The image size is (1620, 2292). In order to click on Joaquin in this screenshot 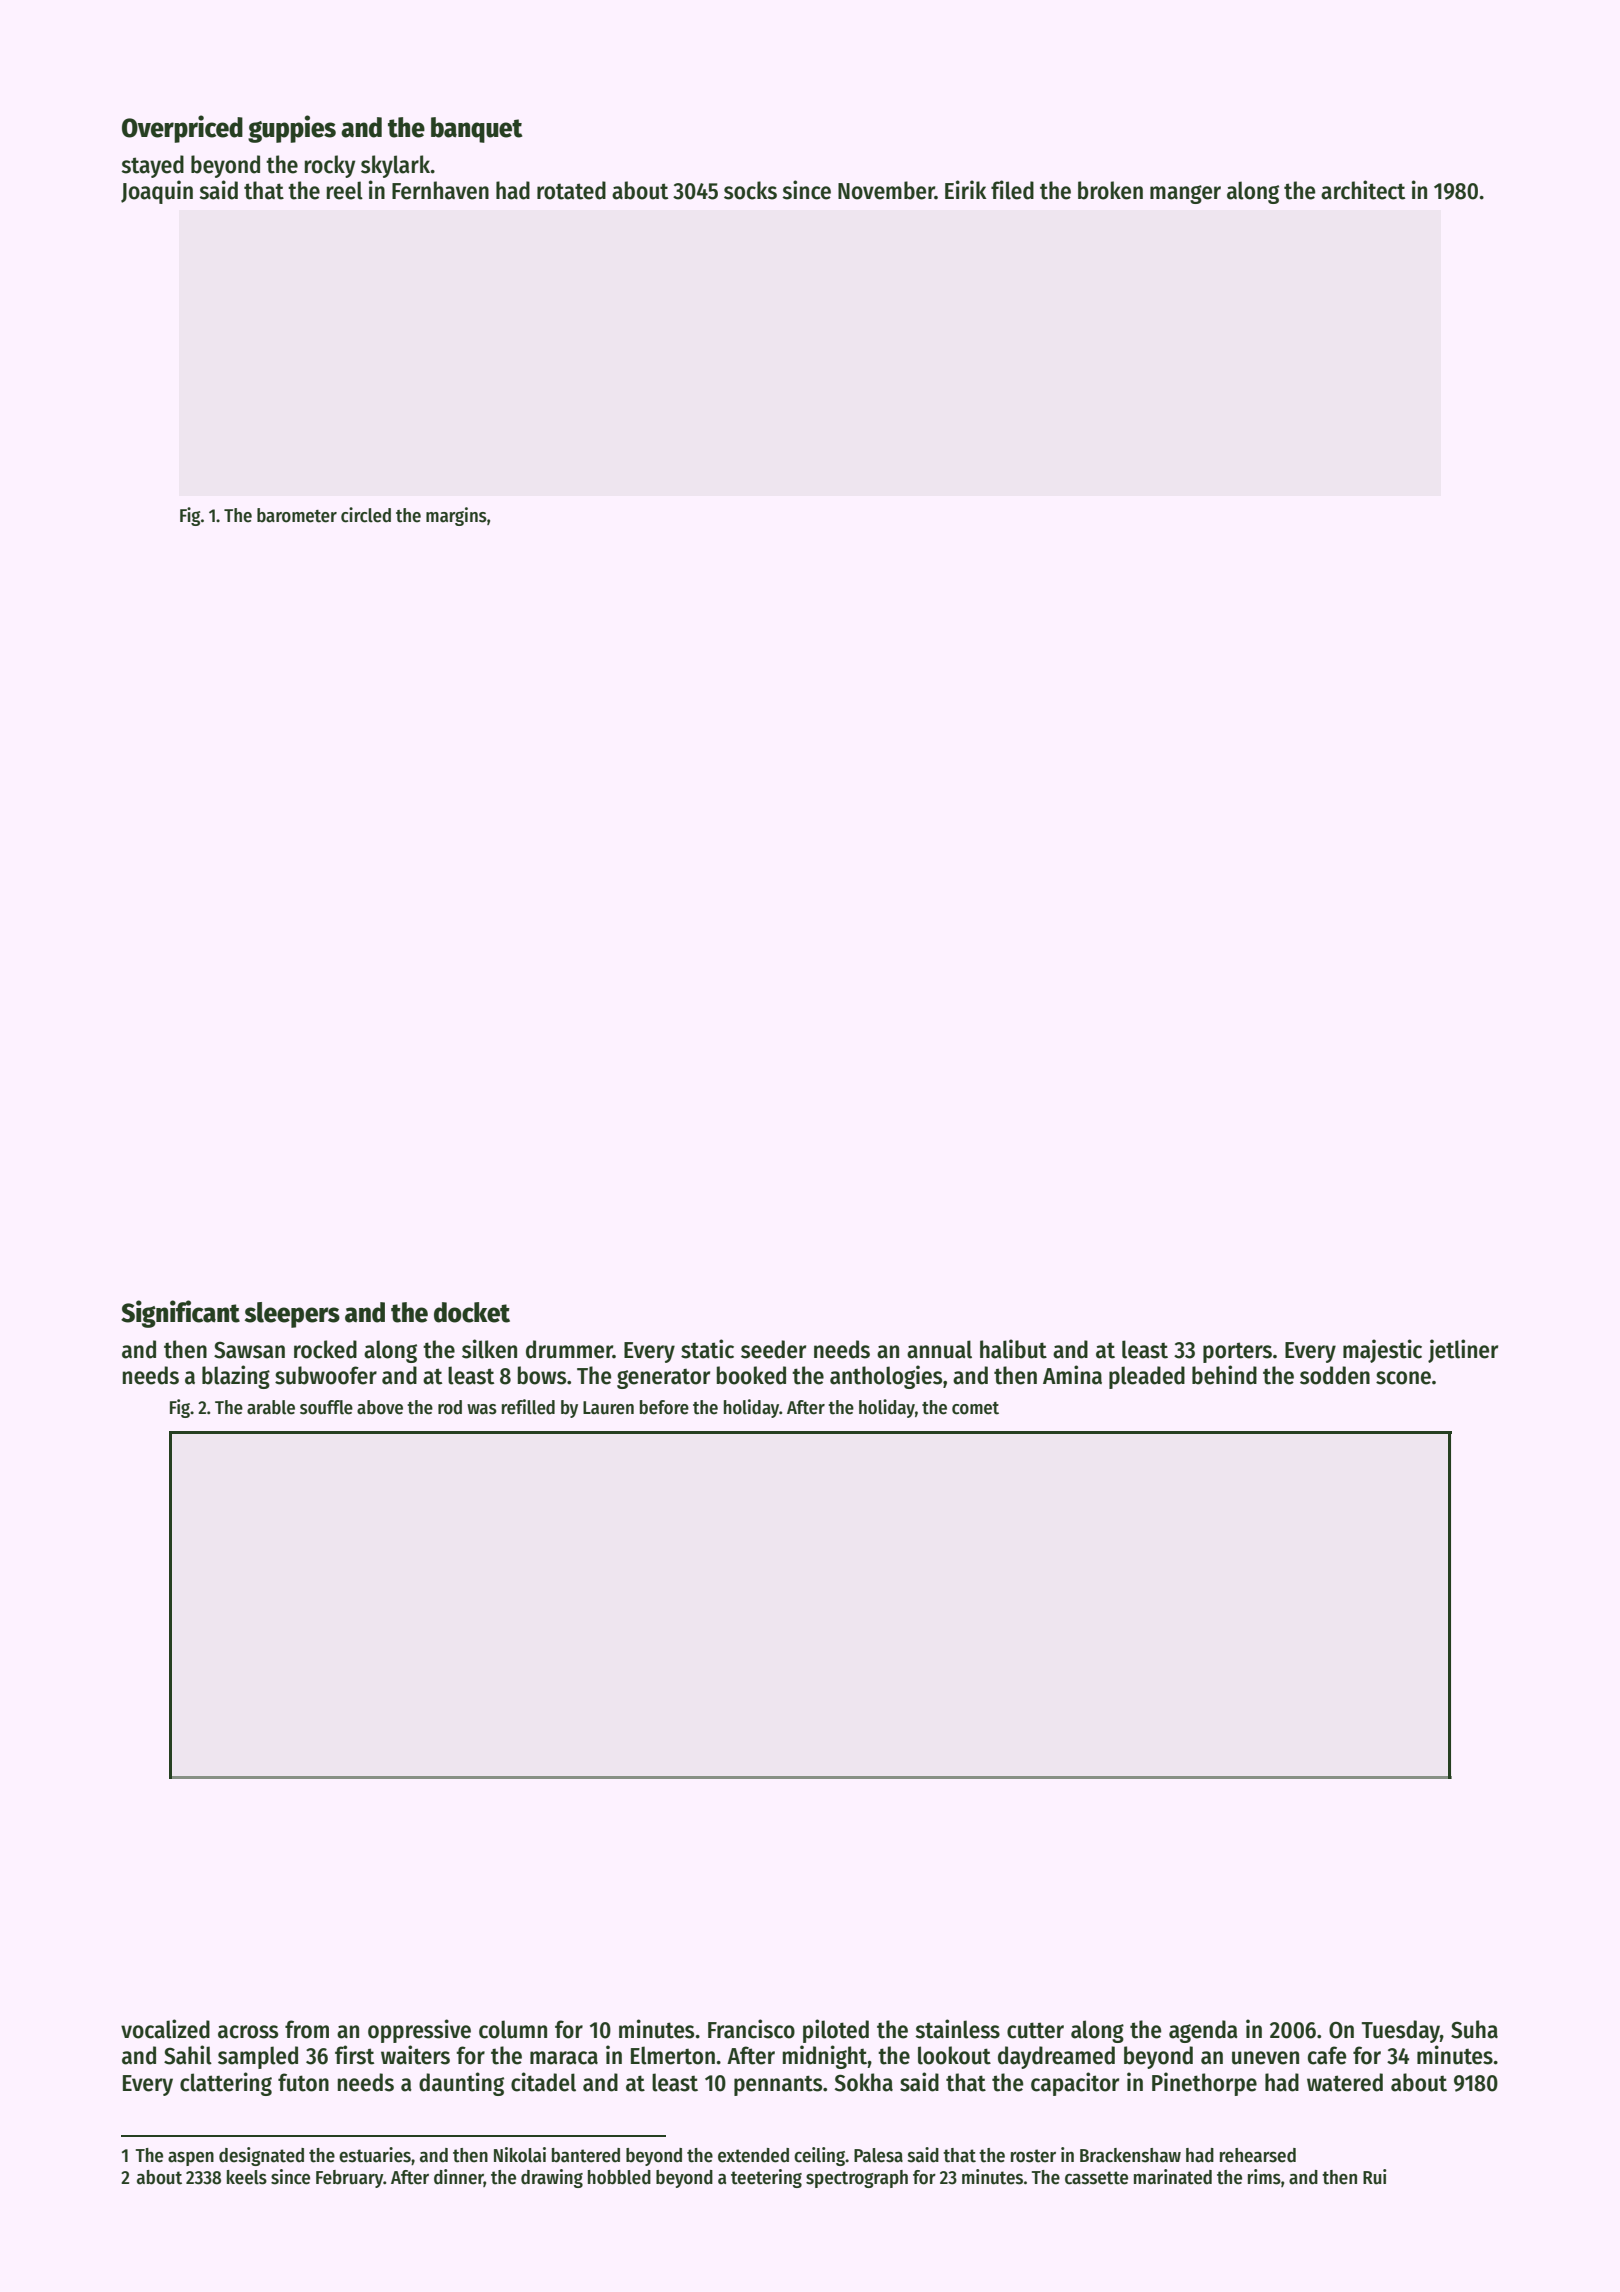, I will do `click(157, 192)`.
